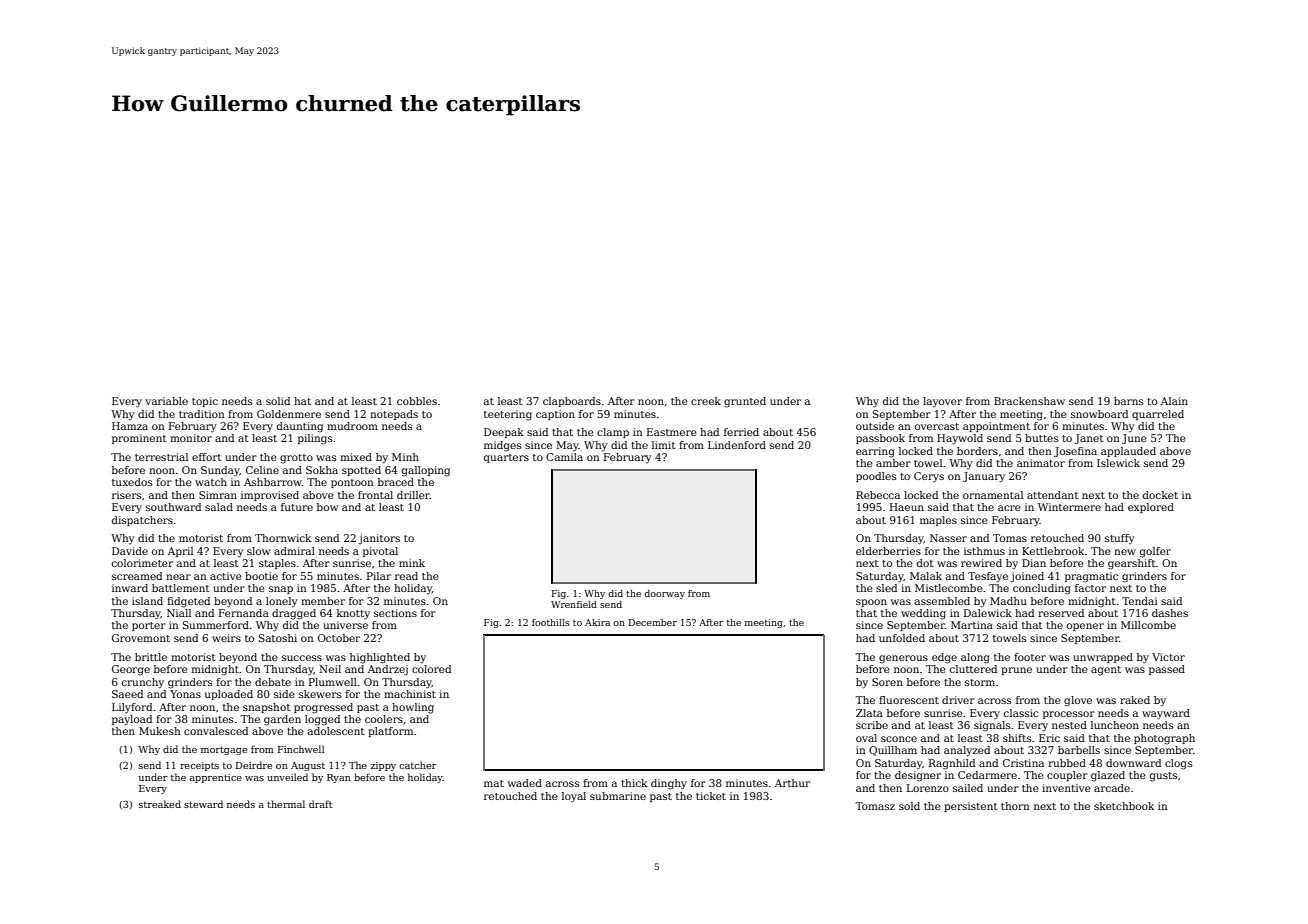 The height and width of the screenshot is (924, 1308). Describe the element at coordinates (410, 694) in the screenshot. I see `machinist` at that location.
